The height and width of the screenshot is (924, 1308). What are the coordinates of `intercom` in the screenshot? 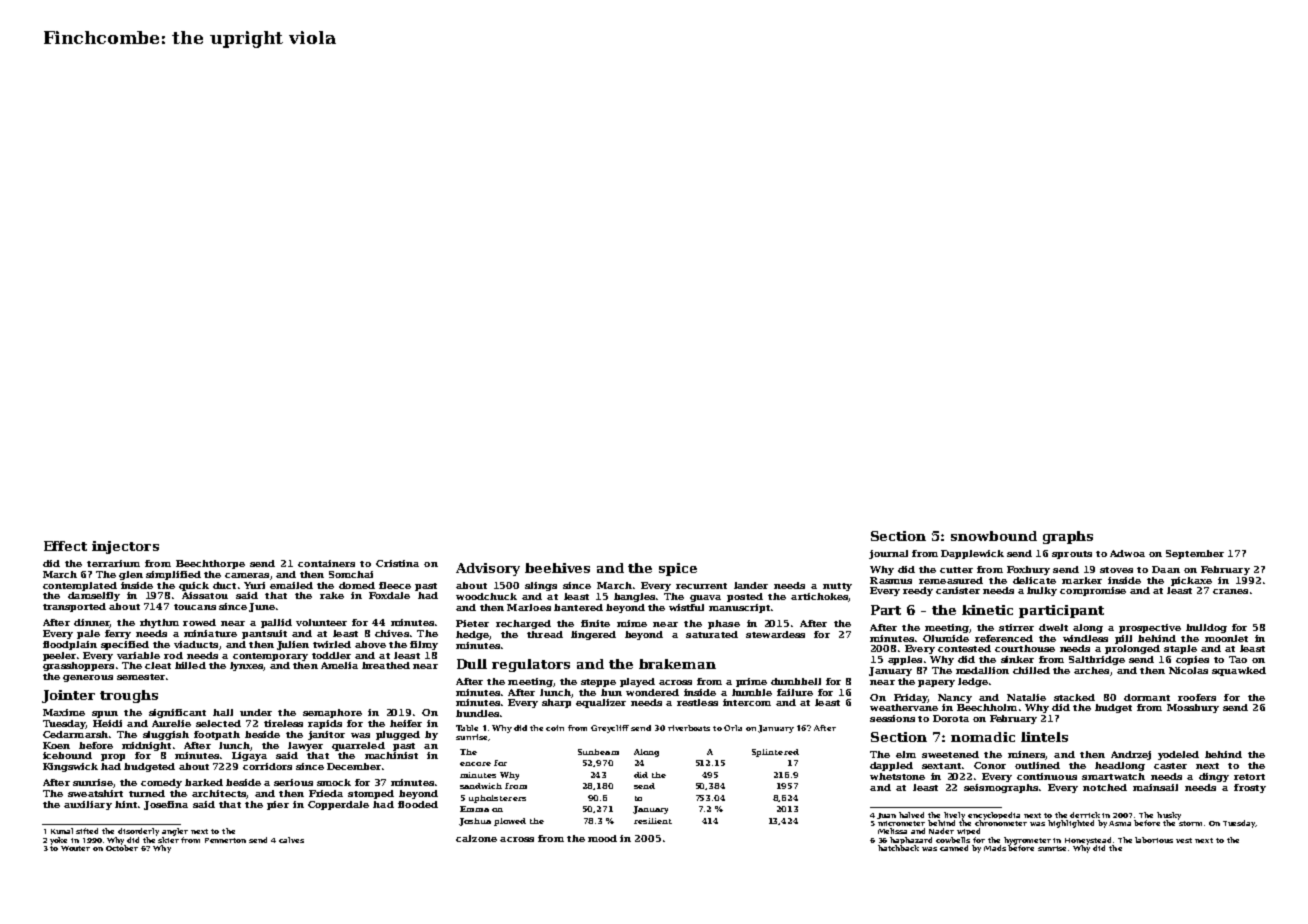 It's located at (747, 702).
